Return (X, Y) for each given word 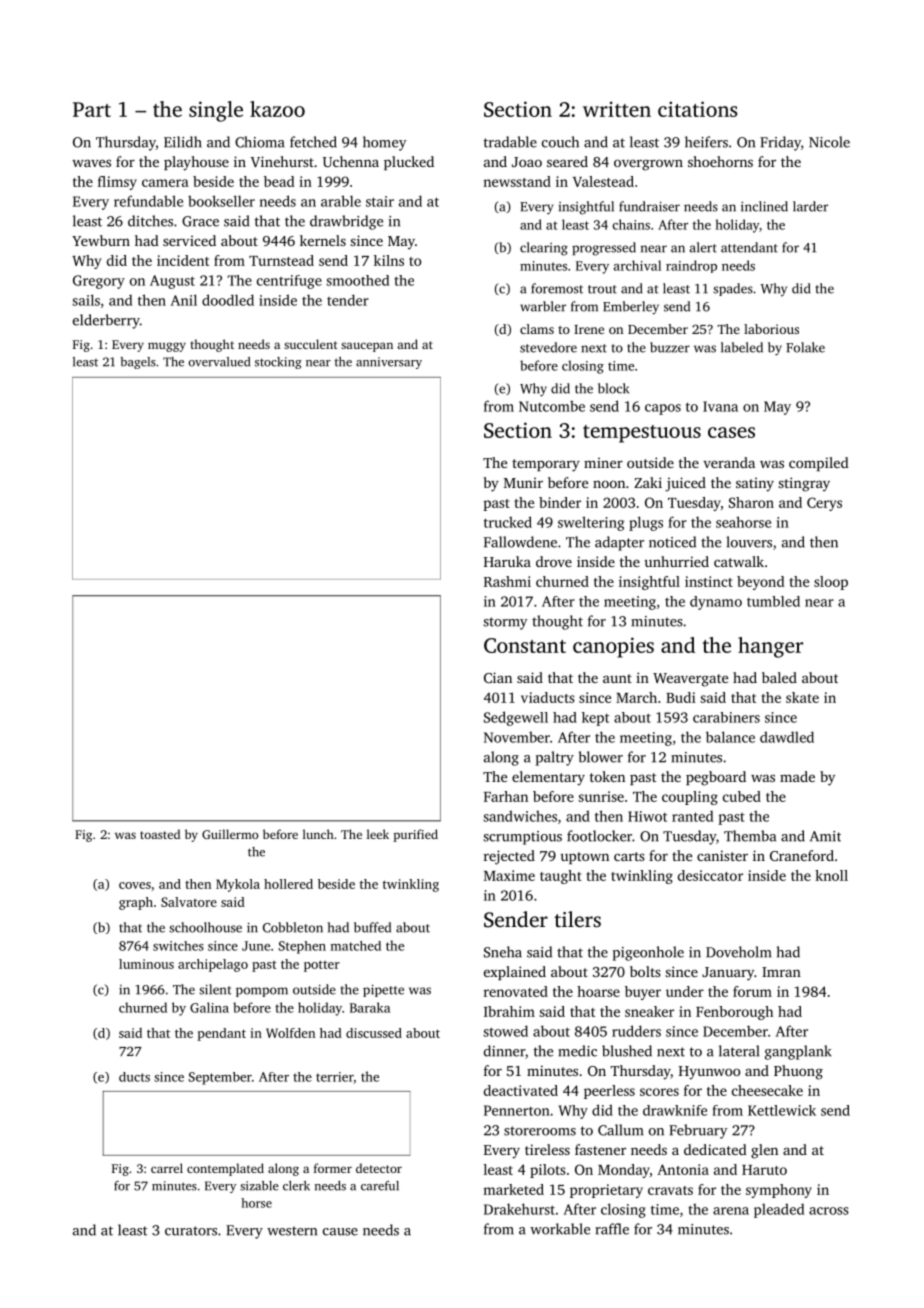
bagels (138, 363)
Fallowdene (520, 542)
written (617, 109)
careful (380, 1186)
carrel (167, 1168)
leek (378, 834)
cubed (742, 796)
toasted (160, 834)
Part (92, 109)
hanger (770, 647)
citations (697, 109)
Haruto (764, 1170)
